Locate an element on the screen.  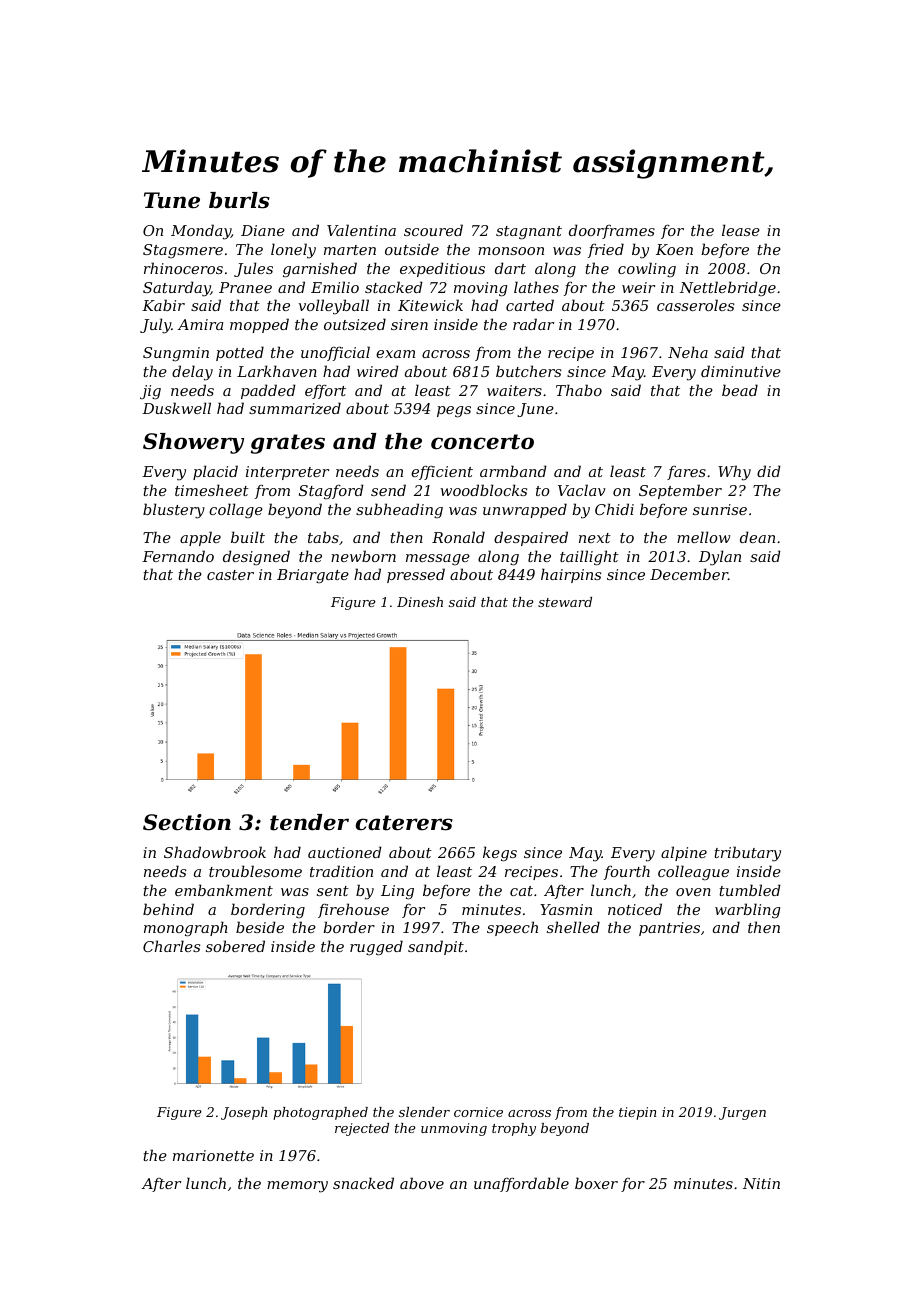
Charles is located at coordinates (171, 946).
